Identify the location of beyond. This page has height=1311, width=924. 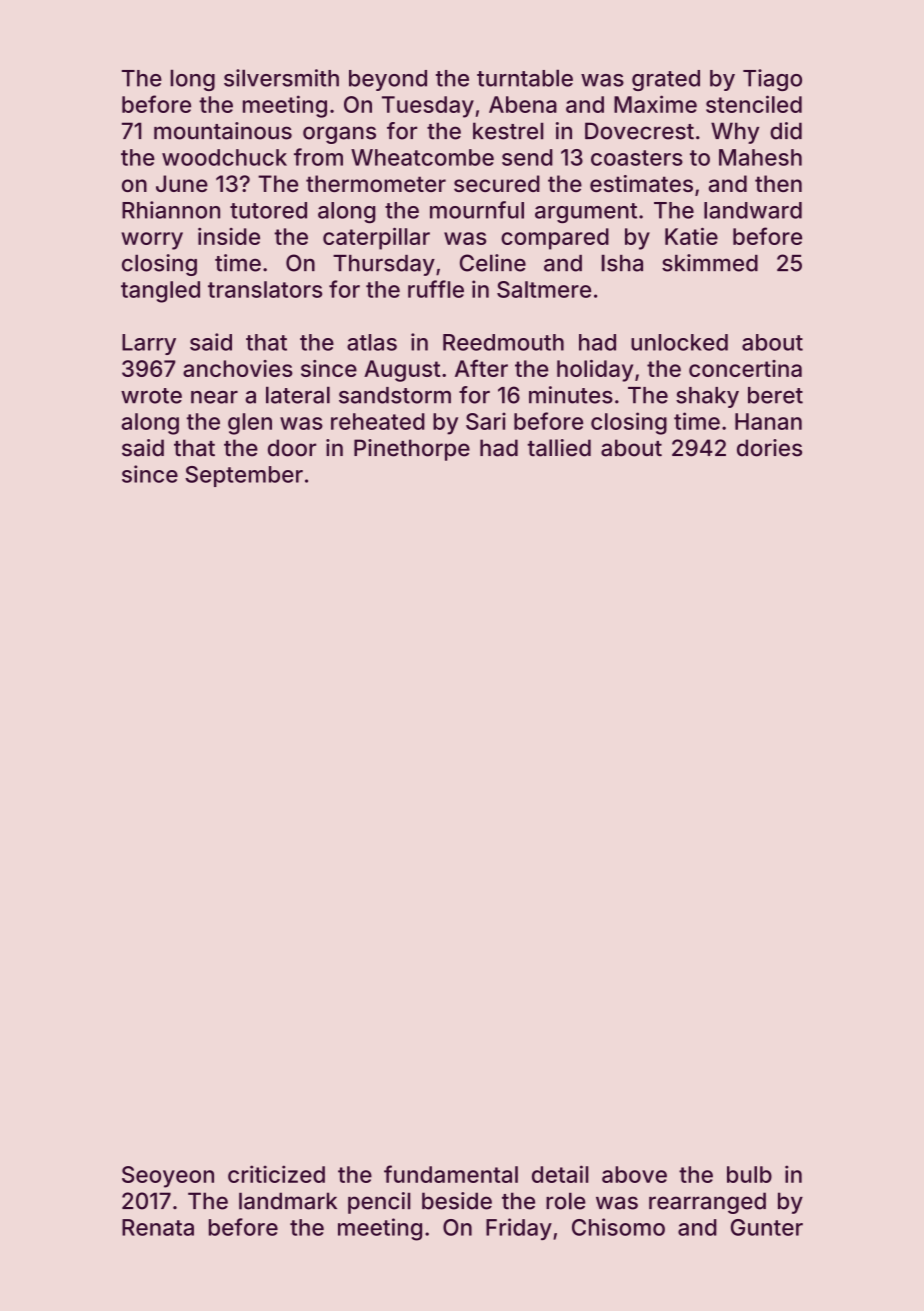
(388, 80).
